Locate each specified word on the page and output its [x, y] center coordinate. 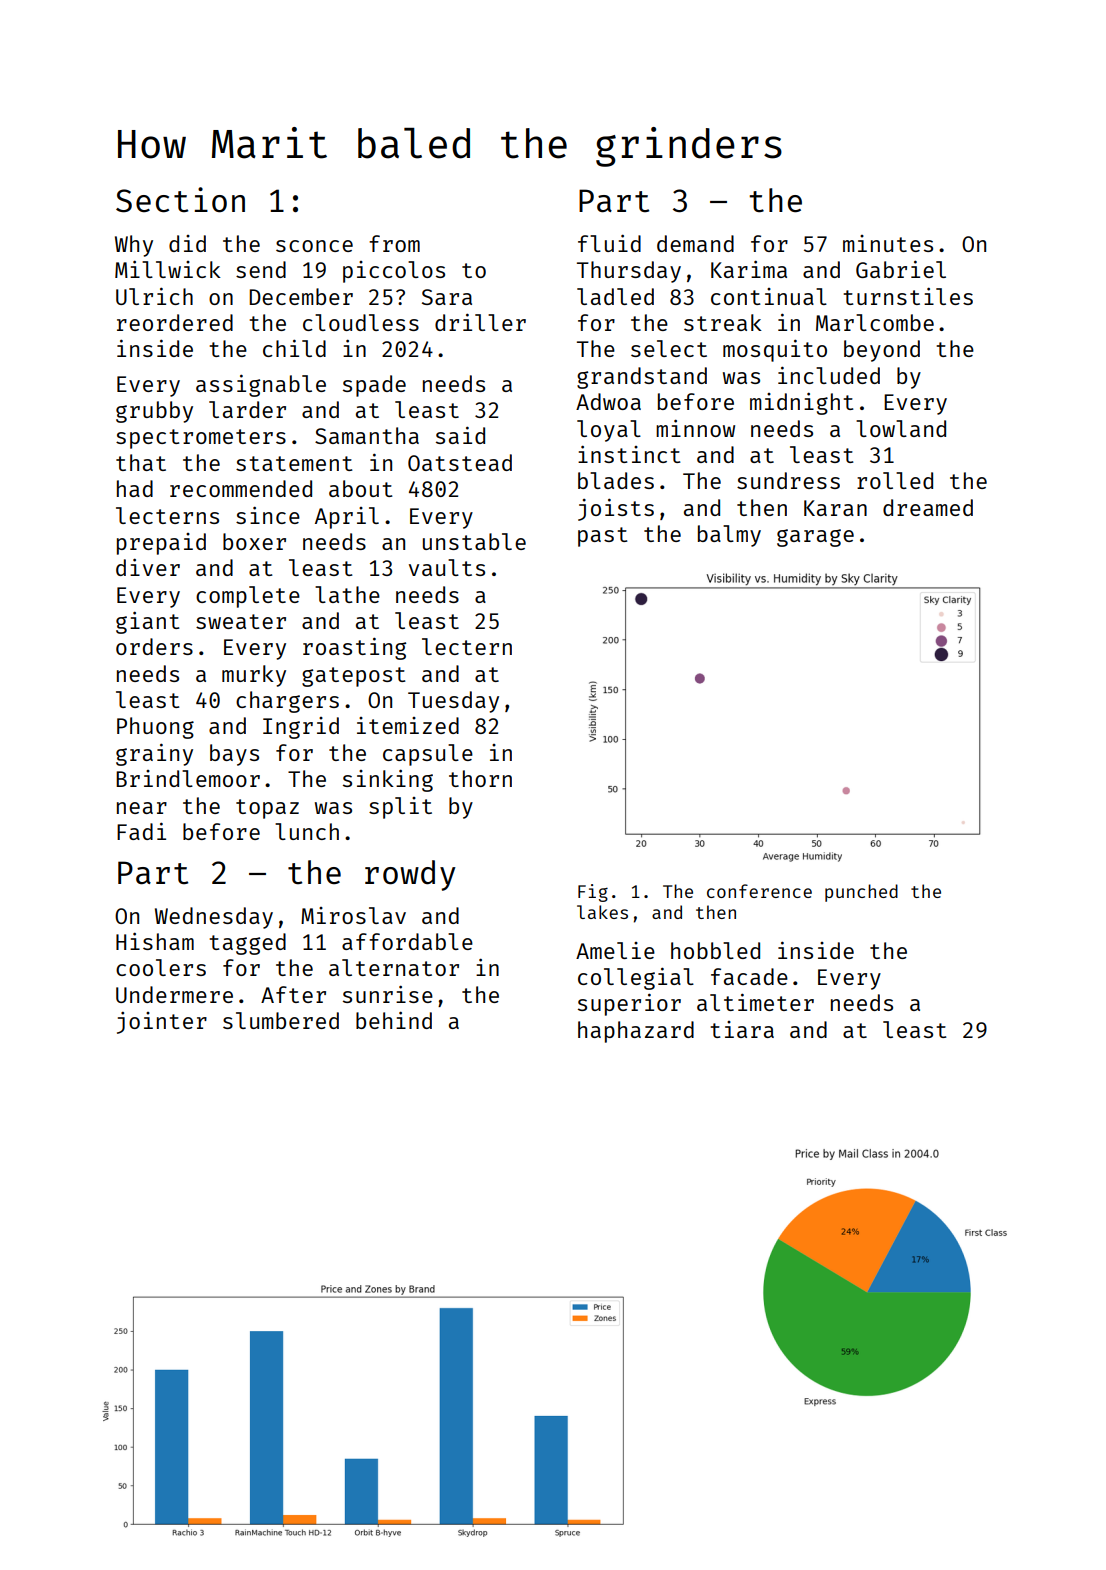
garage [815, 538]
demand [695, 243]
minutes [888, 243]
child [294, 348]
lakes [602, 912]
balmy [729, 536]
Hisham [155, 941]
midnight [802, 403]
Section [180, 200]
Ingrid [301, 728]
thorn [480, 778]
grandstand [642, 378]
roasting [354, 648]
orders [154, 646]
